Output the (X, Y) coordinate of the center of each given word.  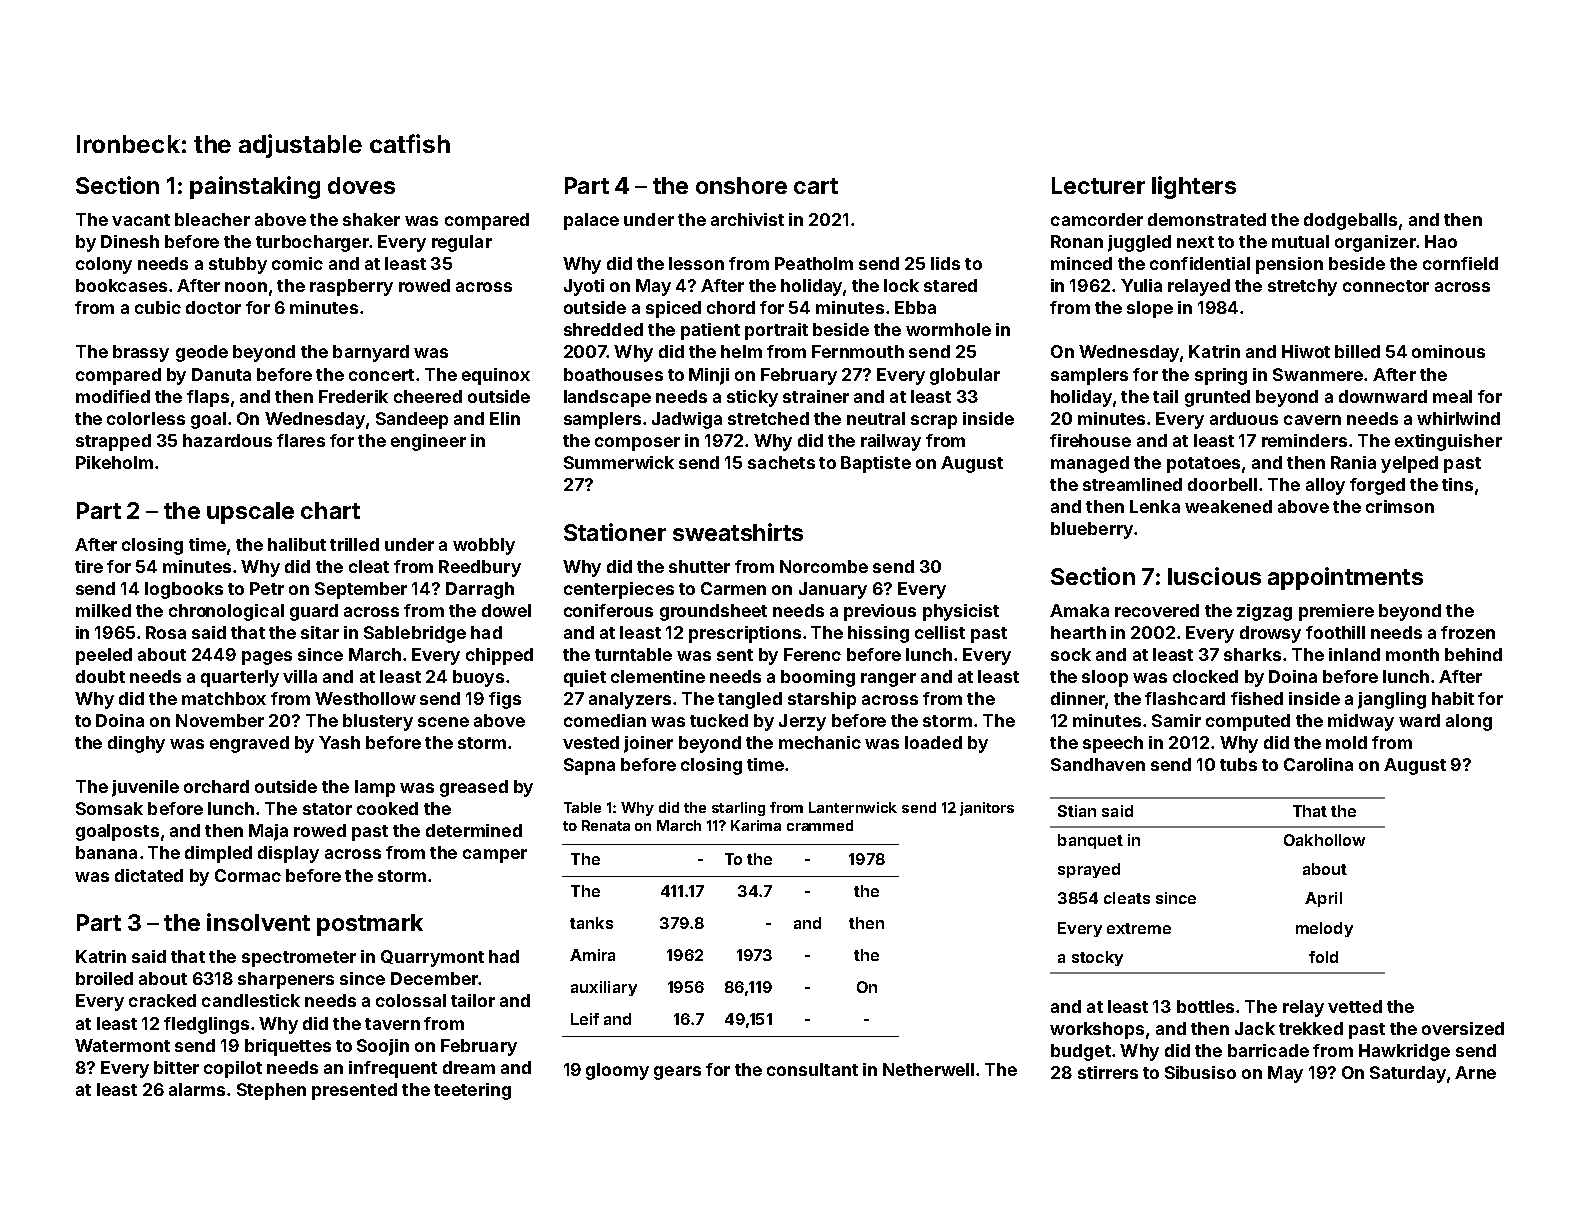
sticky (752, 398)
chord (731, 307)
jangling (1392, 700)
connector (1386, 286)
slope (1150, 309)
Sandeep (412, 420)
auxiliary (604, 988)
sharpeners (286, 980)
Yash (339, 742)
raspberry (351, 287)
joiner (648, 744)
